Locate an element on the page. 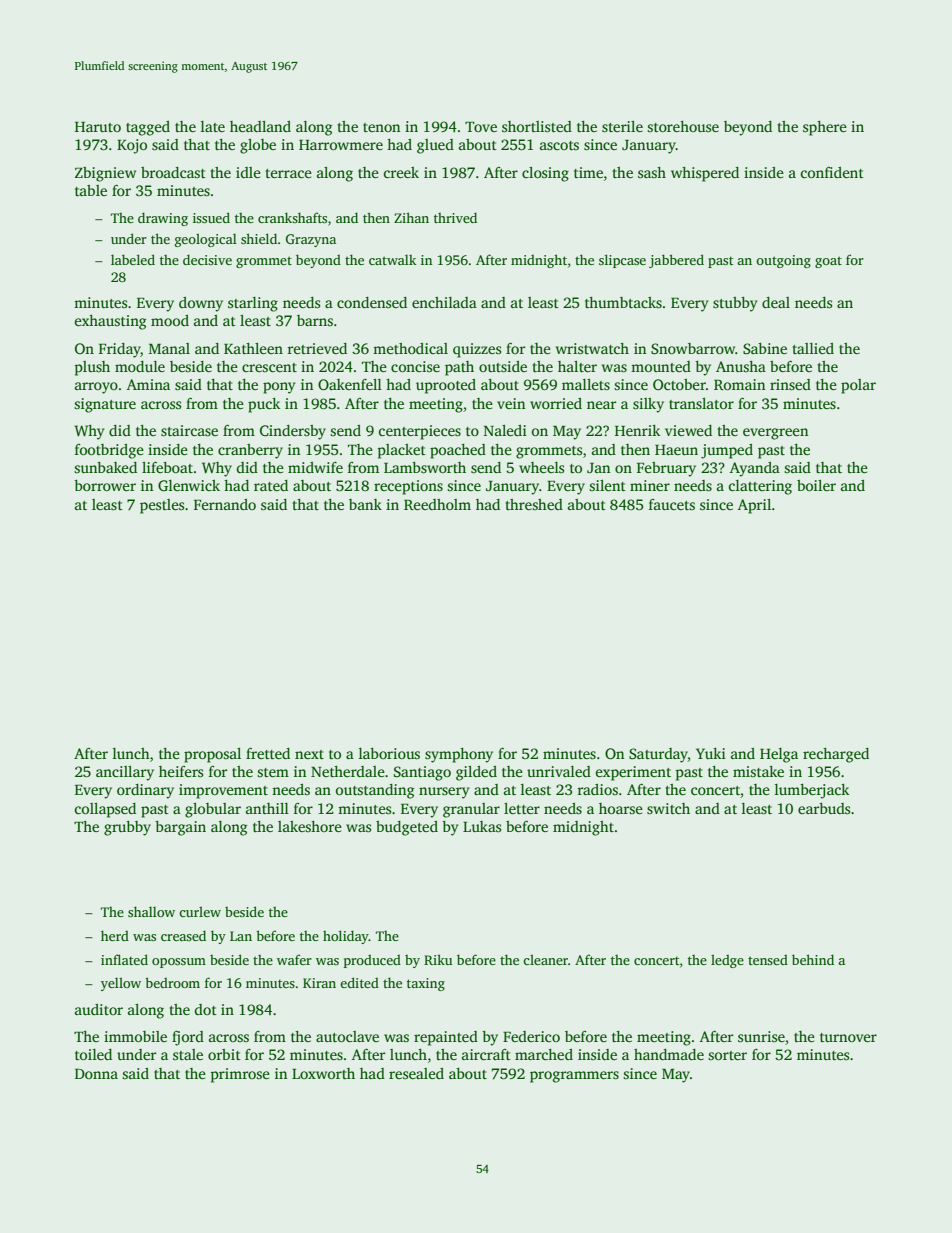 The height and width of the document is (1233, 952). programmers is located at coordinates (574, 1077).
